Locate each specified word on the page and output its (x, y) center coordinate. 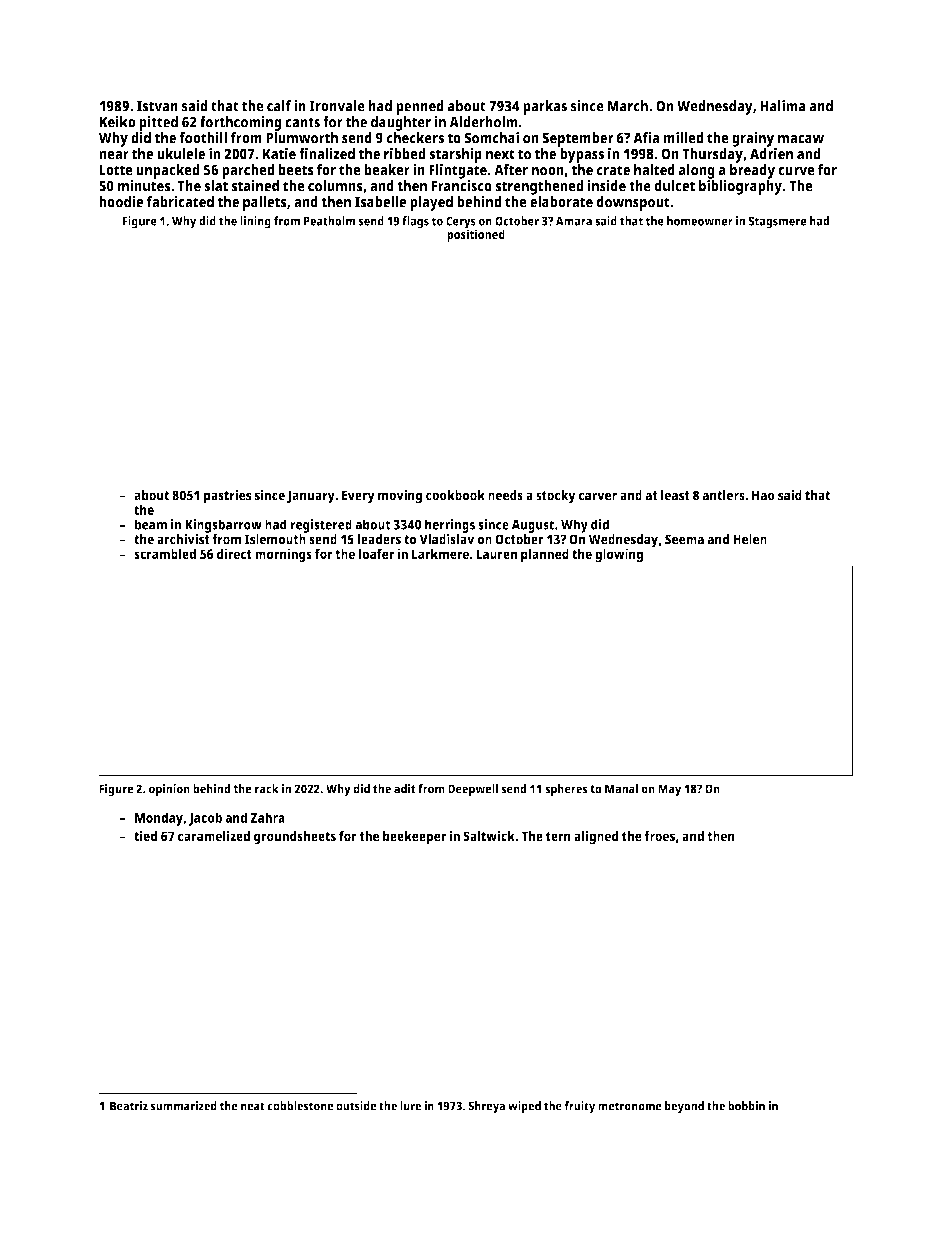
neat (253, 1106)
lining (255, 222)
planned (545, 555)
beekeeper (414, 838)
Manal (621, 789)
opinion (169, 790)
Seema (684, 539)
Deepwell (473, 790)
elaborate (561, 202)
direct (234, 553)
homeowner (700, 221)
